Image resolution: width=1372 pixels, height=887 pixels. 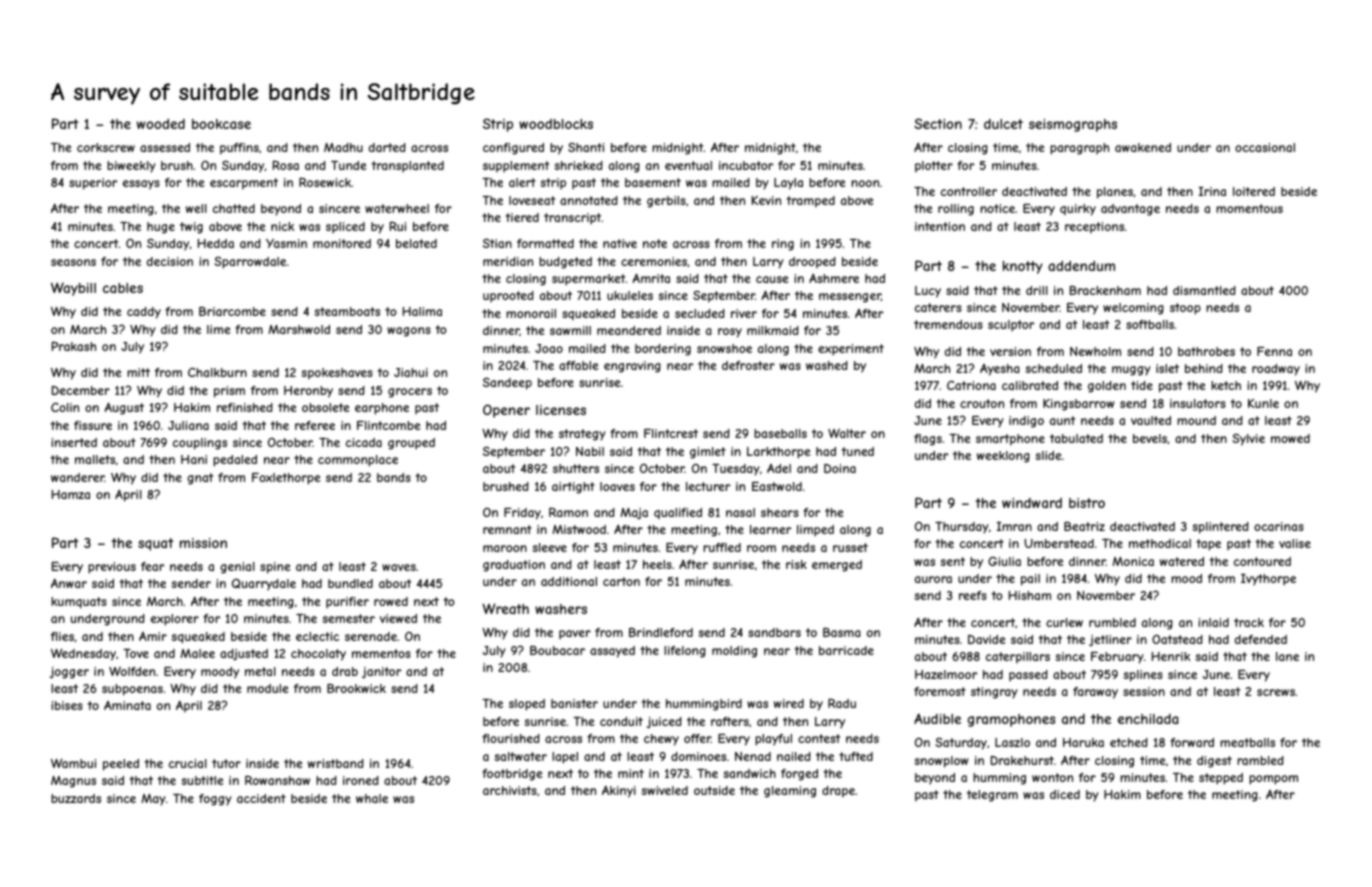 What do you see at coordinates (630, 295) in the page?
I see `ukuleles` at bounding box center [630, 295].
